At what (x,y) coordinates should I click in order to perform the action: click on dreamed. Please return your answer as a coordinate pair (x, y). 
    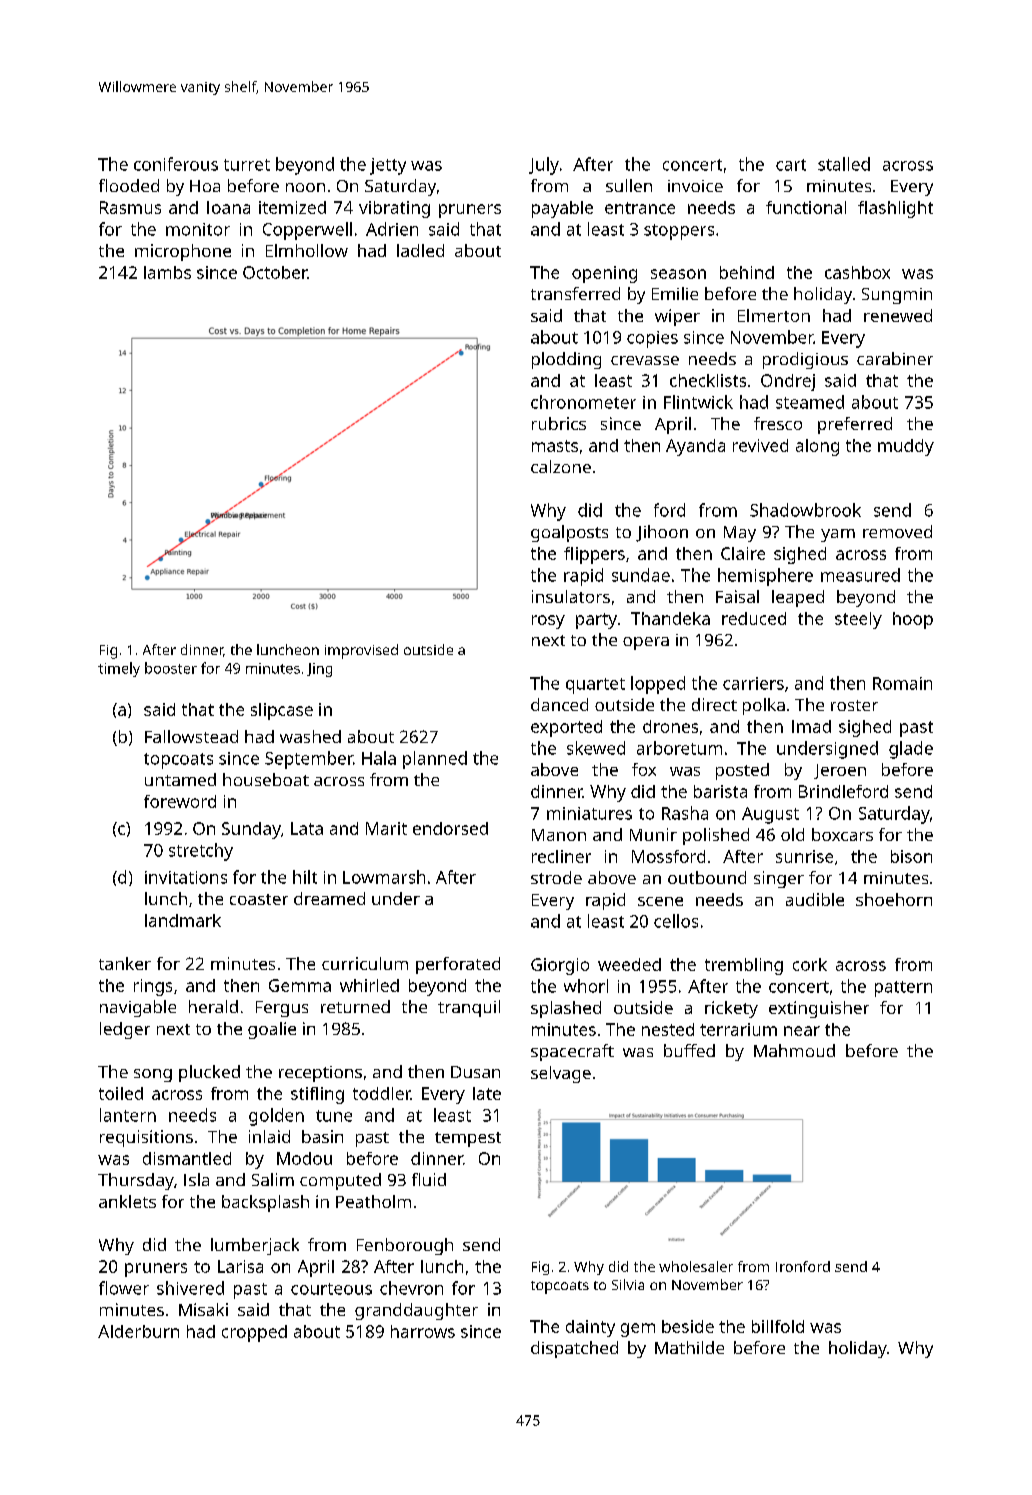
    Looking at the image, I should click on (329, 898).
